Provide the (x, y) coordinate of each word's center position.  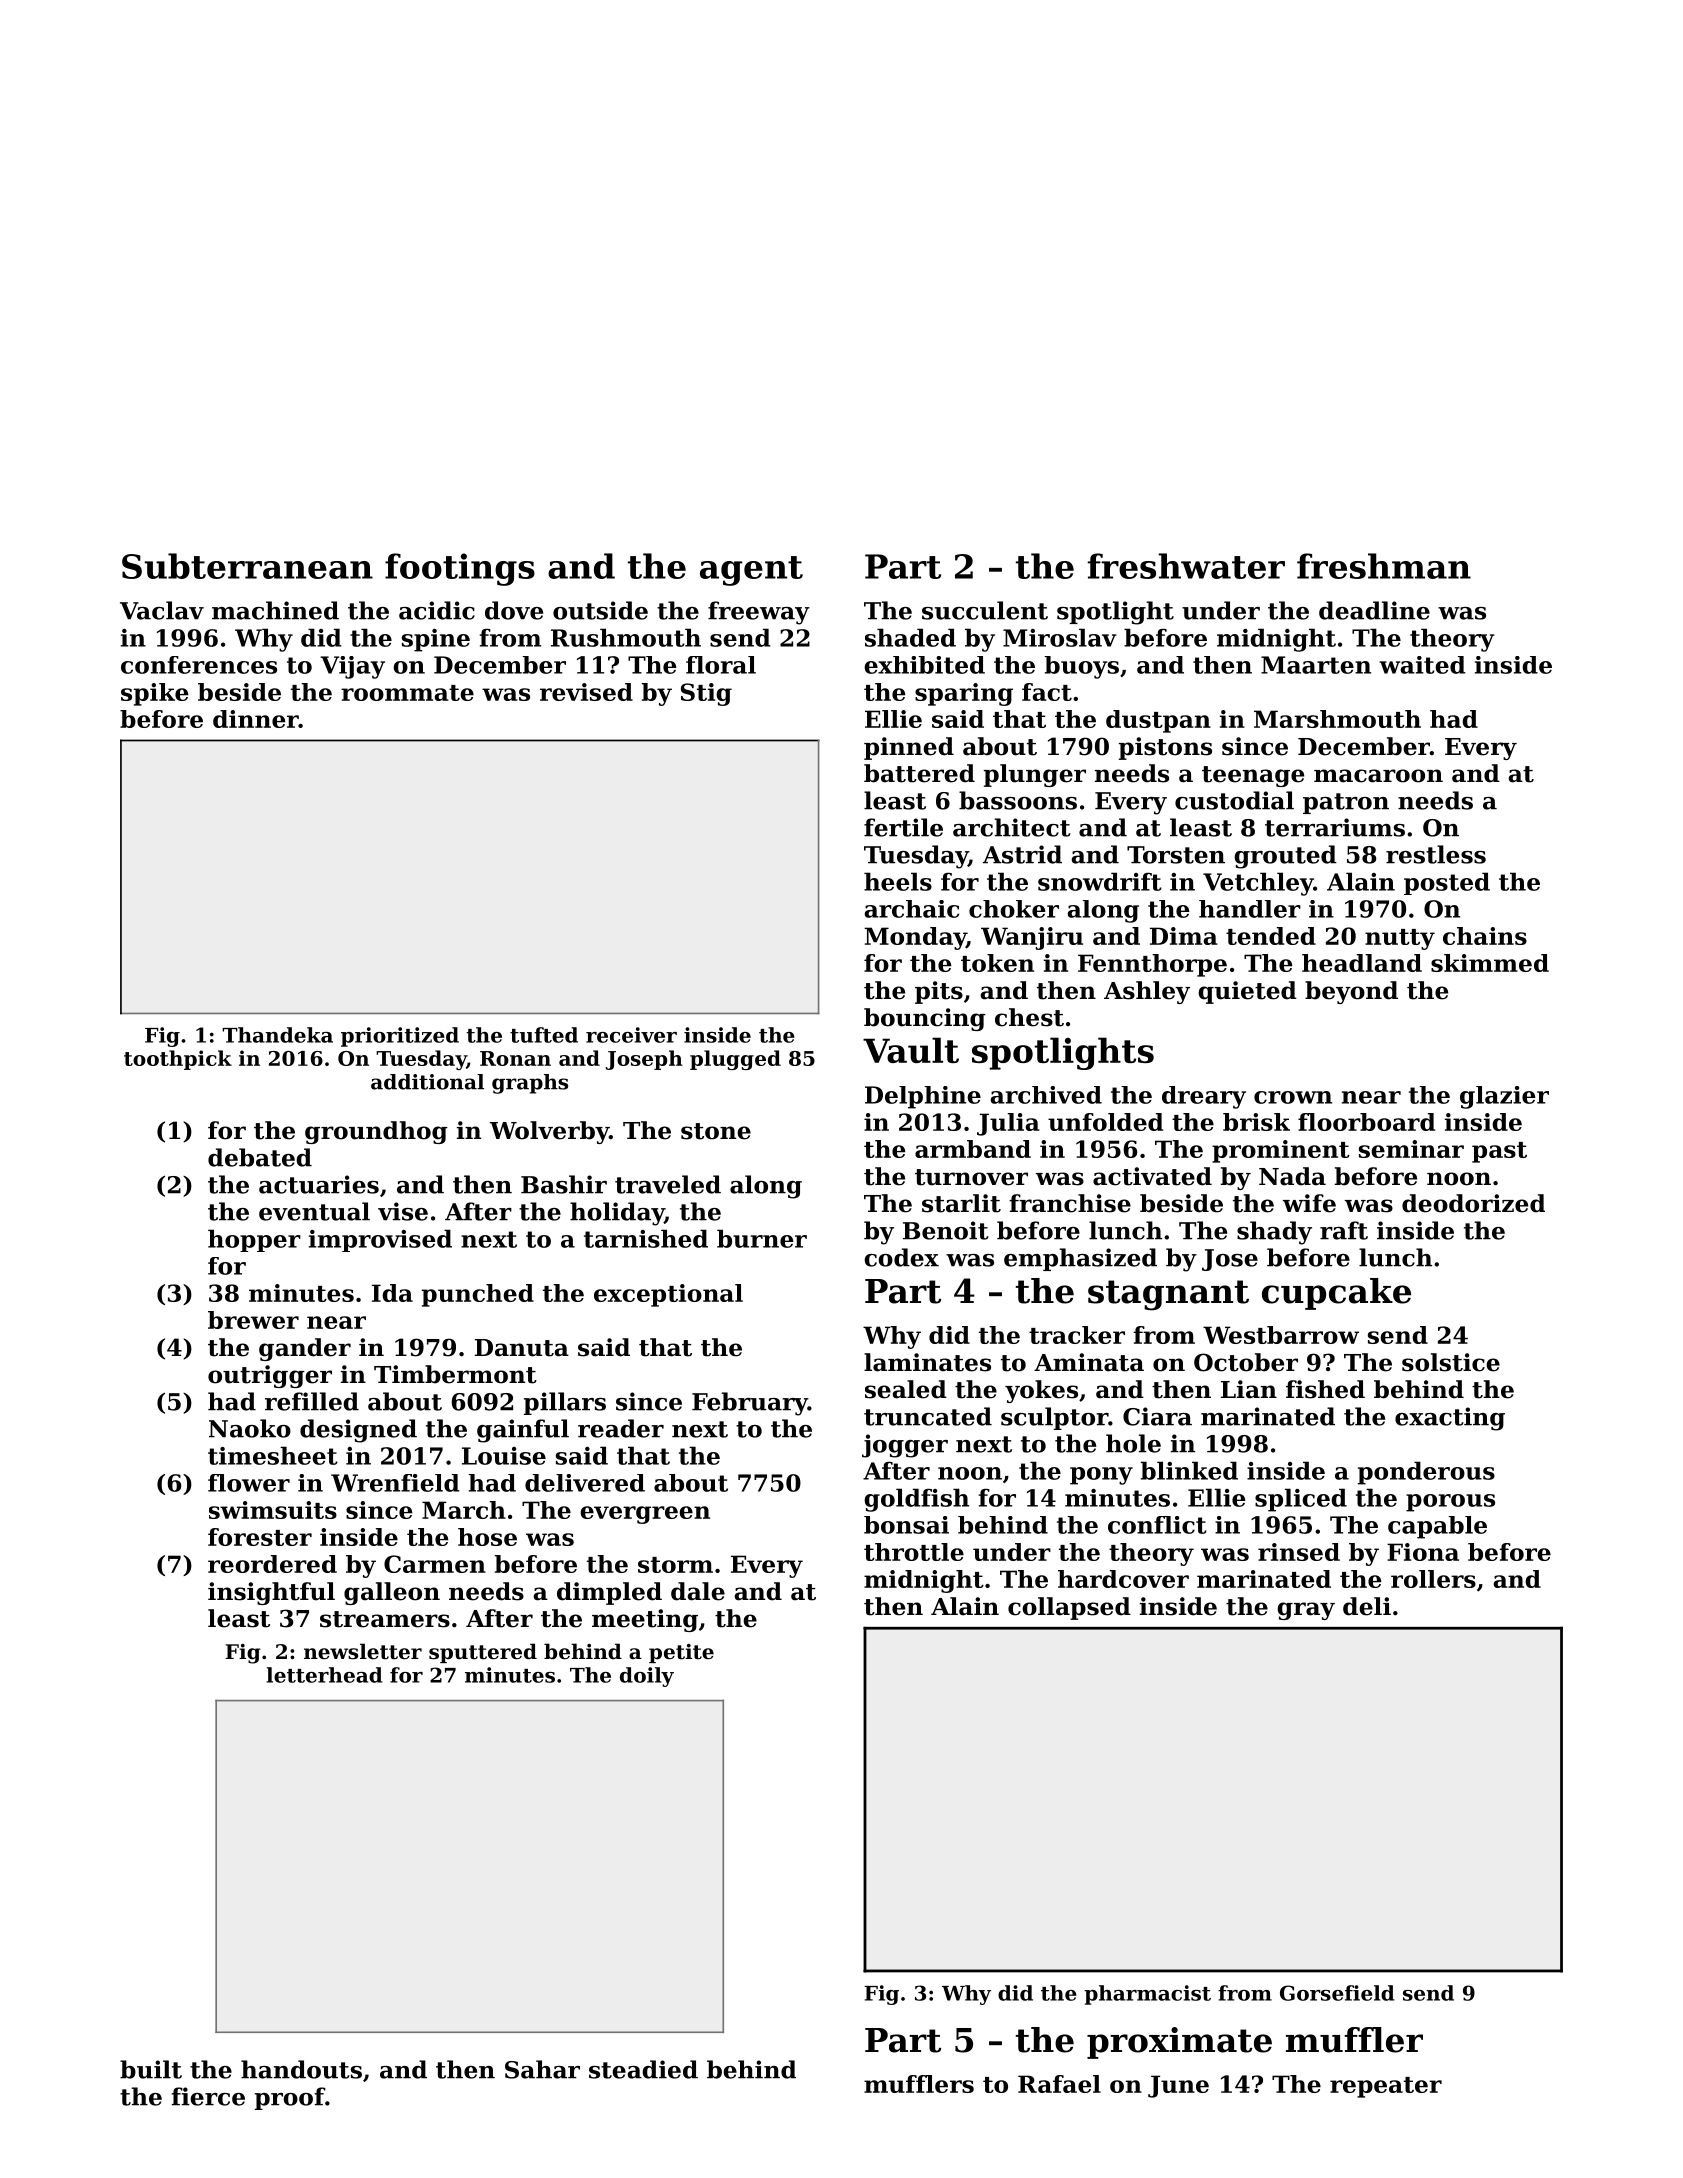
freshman (1384, 566)
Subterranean (247, 566)
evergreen (645, 1515)
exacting (1450, 1419)
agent (751, 571)
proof (290, 2098)
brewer (253, 1320)
